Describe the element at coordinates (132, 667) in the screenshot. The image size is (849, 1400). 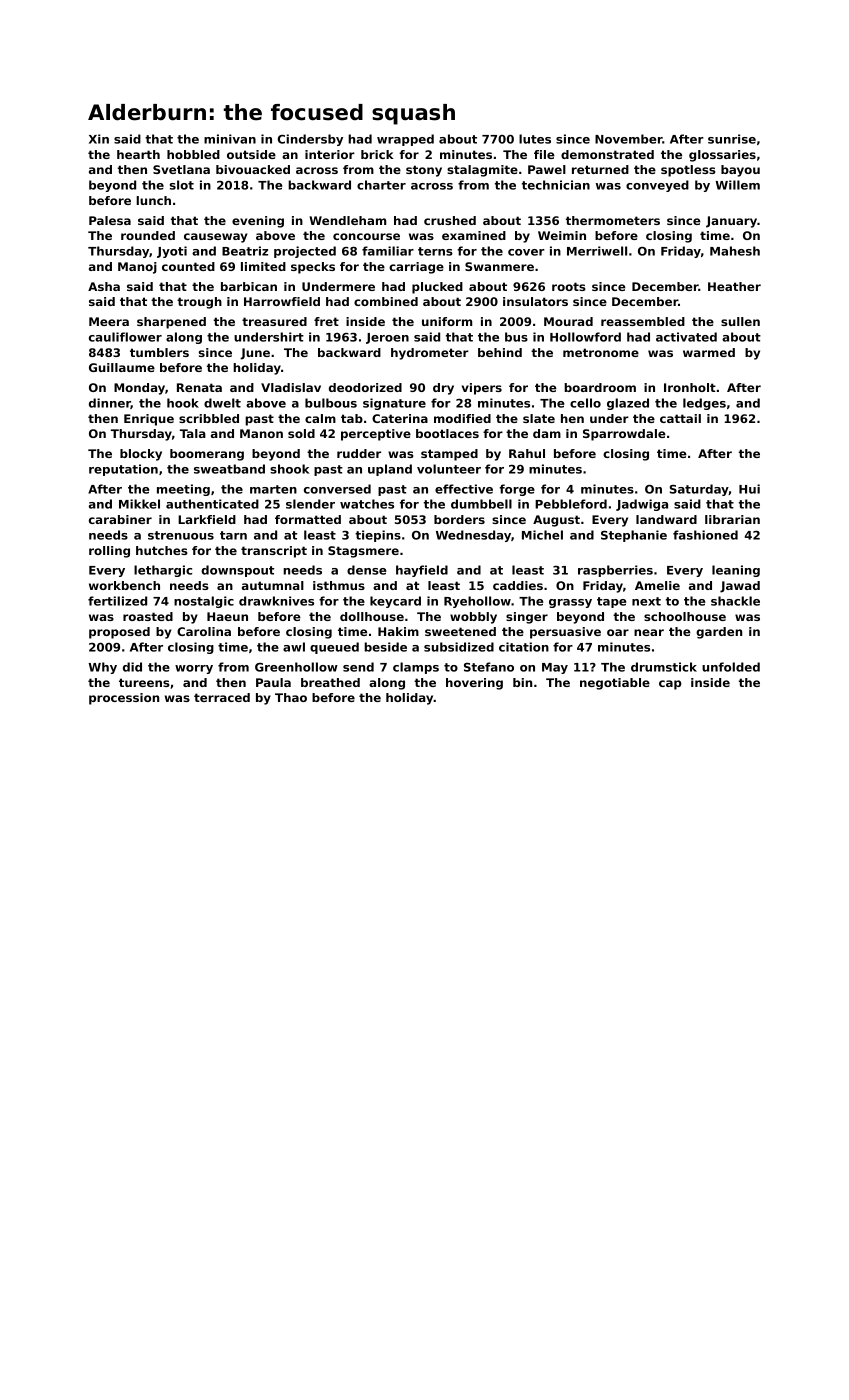
I see `did` at that location.
